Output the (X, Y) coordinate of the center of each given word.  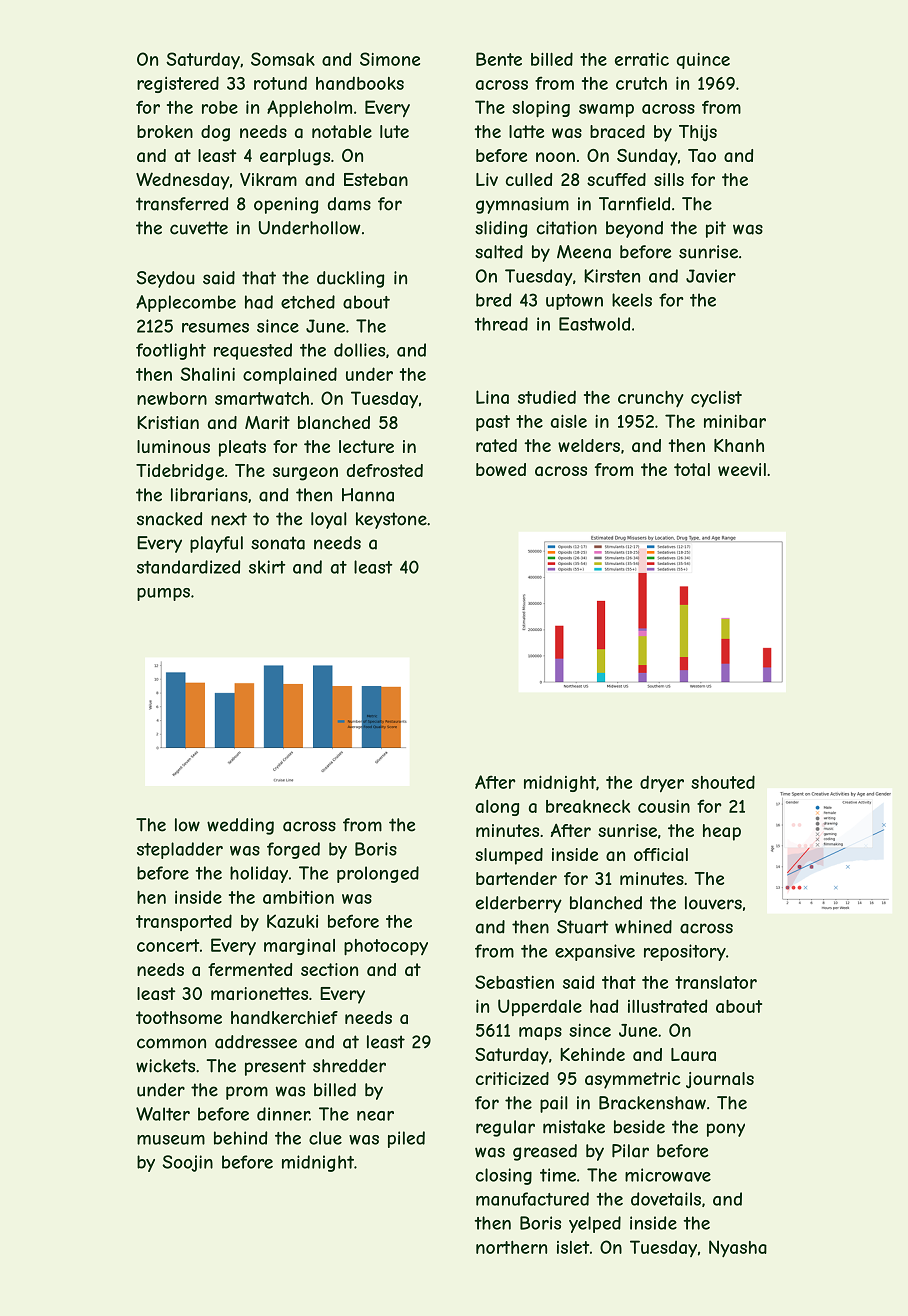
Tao (702, 155)
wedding (240, 826)
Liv (487, 179)
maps (540, 1033)
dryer (662, 784)
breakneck (588, 806)
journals (720, 1080)
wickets (165, 1066)
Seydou (166, 279)
